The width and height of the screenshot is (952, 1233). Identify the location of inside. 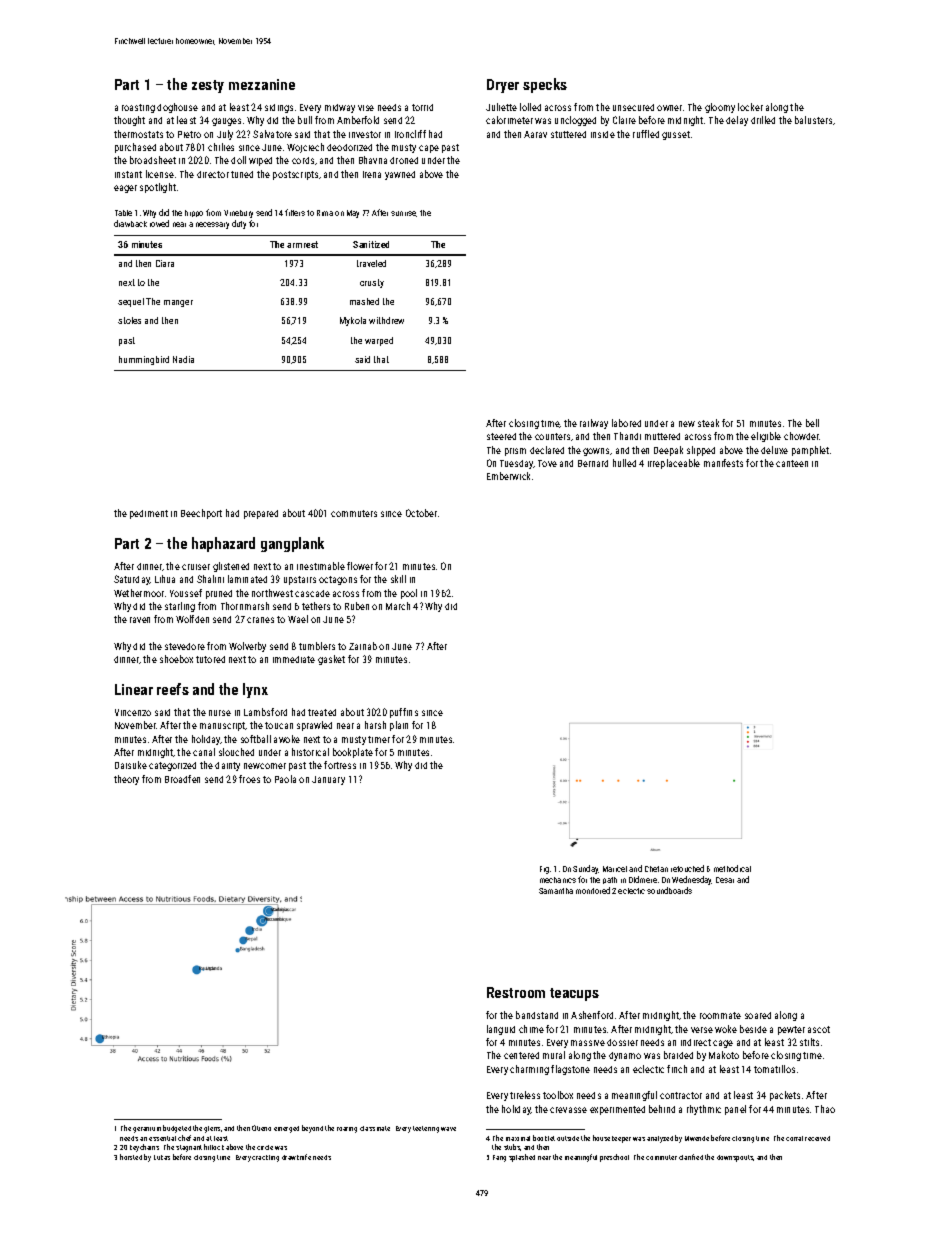
(603, 134).
